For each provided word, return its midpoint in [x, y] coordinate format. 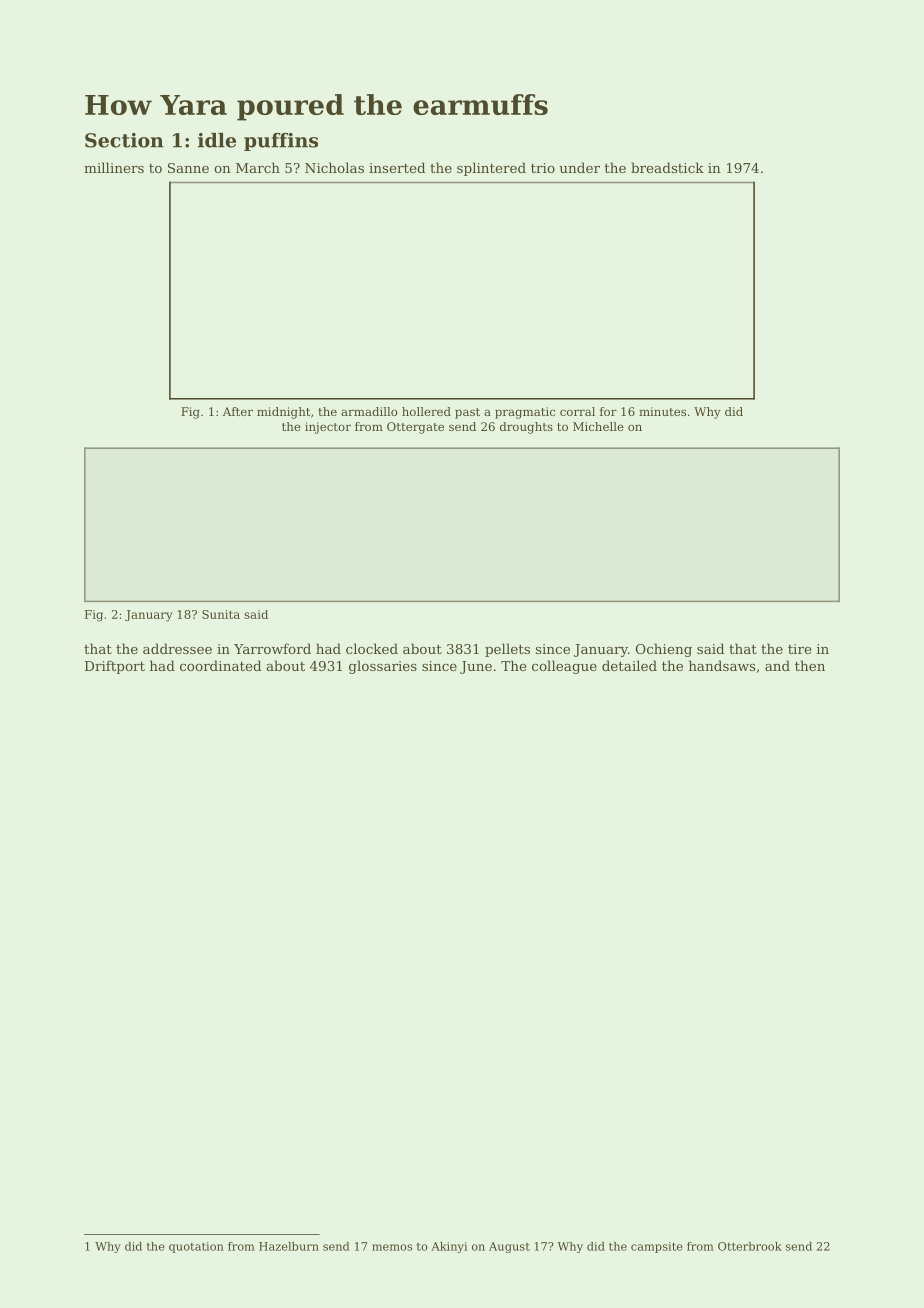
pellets [507, 650]
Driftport [115, 667]
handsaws [722, 665]
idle [217, 140]
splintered [491, 169]
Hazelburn [289, 1246]
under [579, 167]
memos [392, 1247]
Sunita [221, 614]
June [476, 667]
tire [799, 649]
